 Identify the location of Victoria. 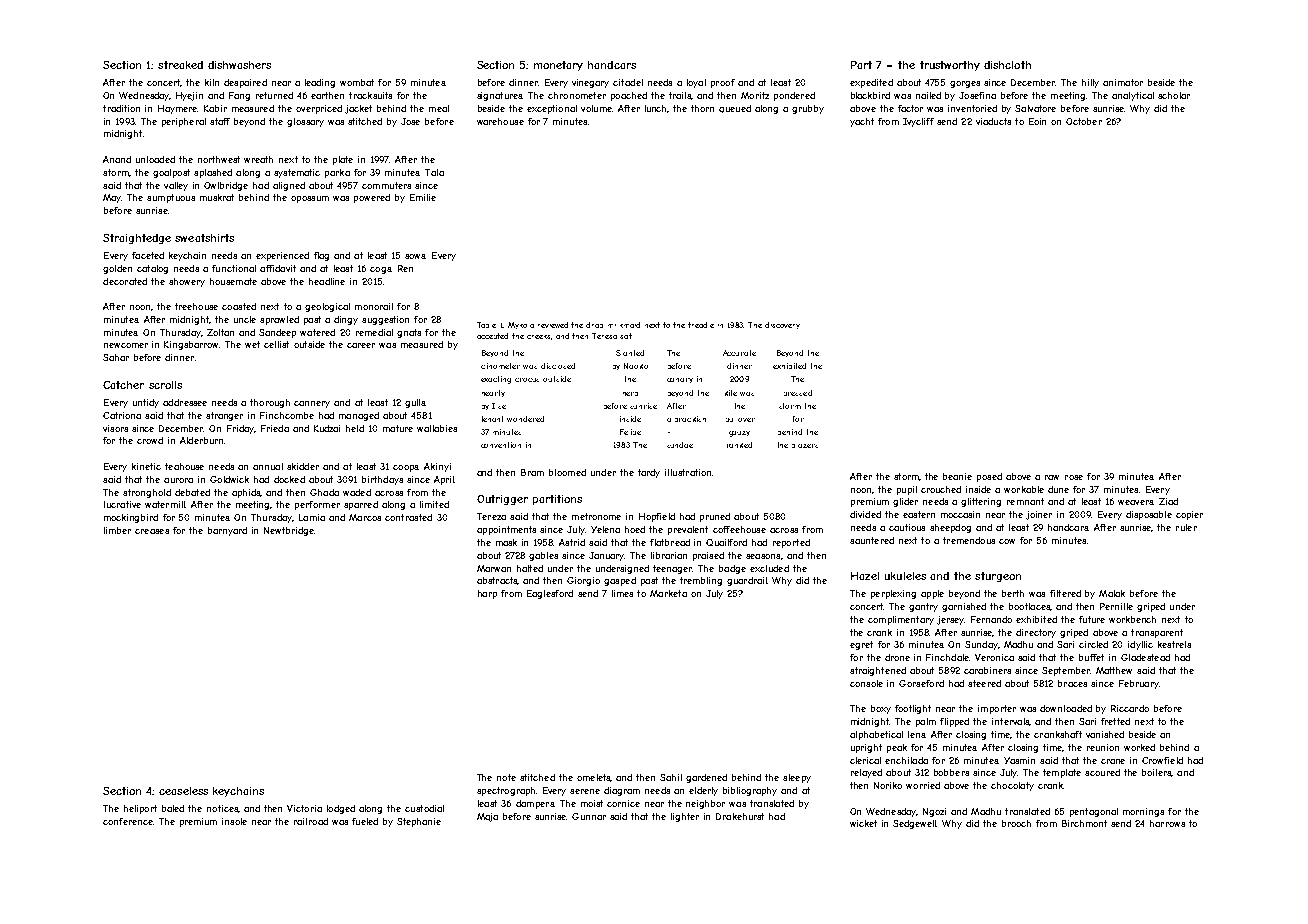
(304, 808).
